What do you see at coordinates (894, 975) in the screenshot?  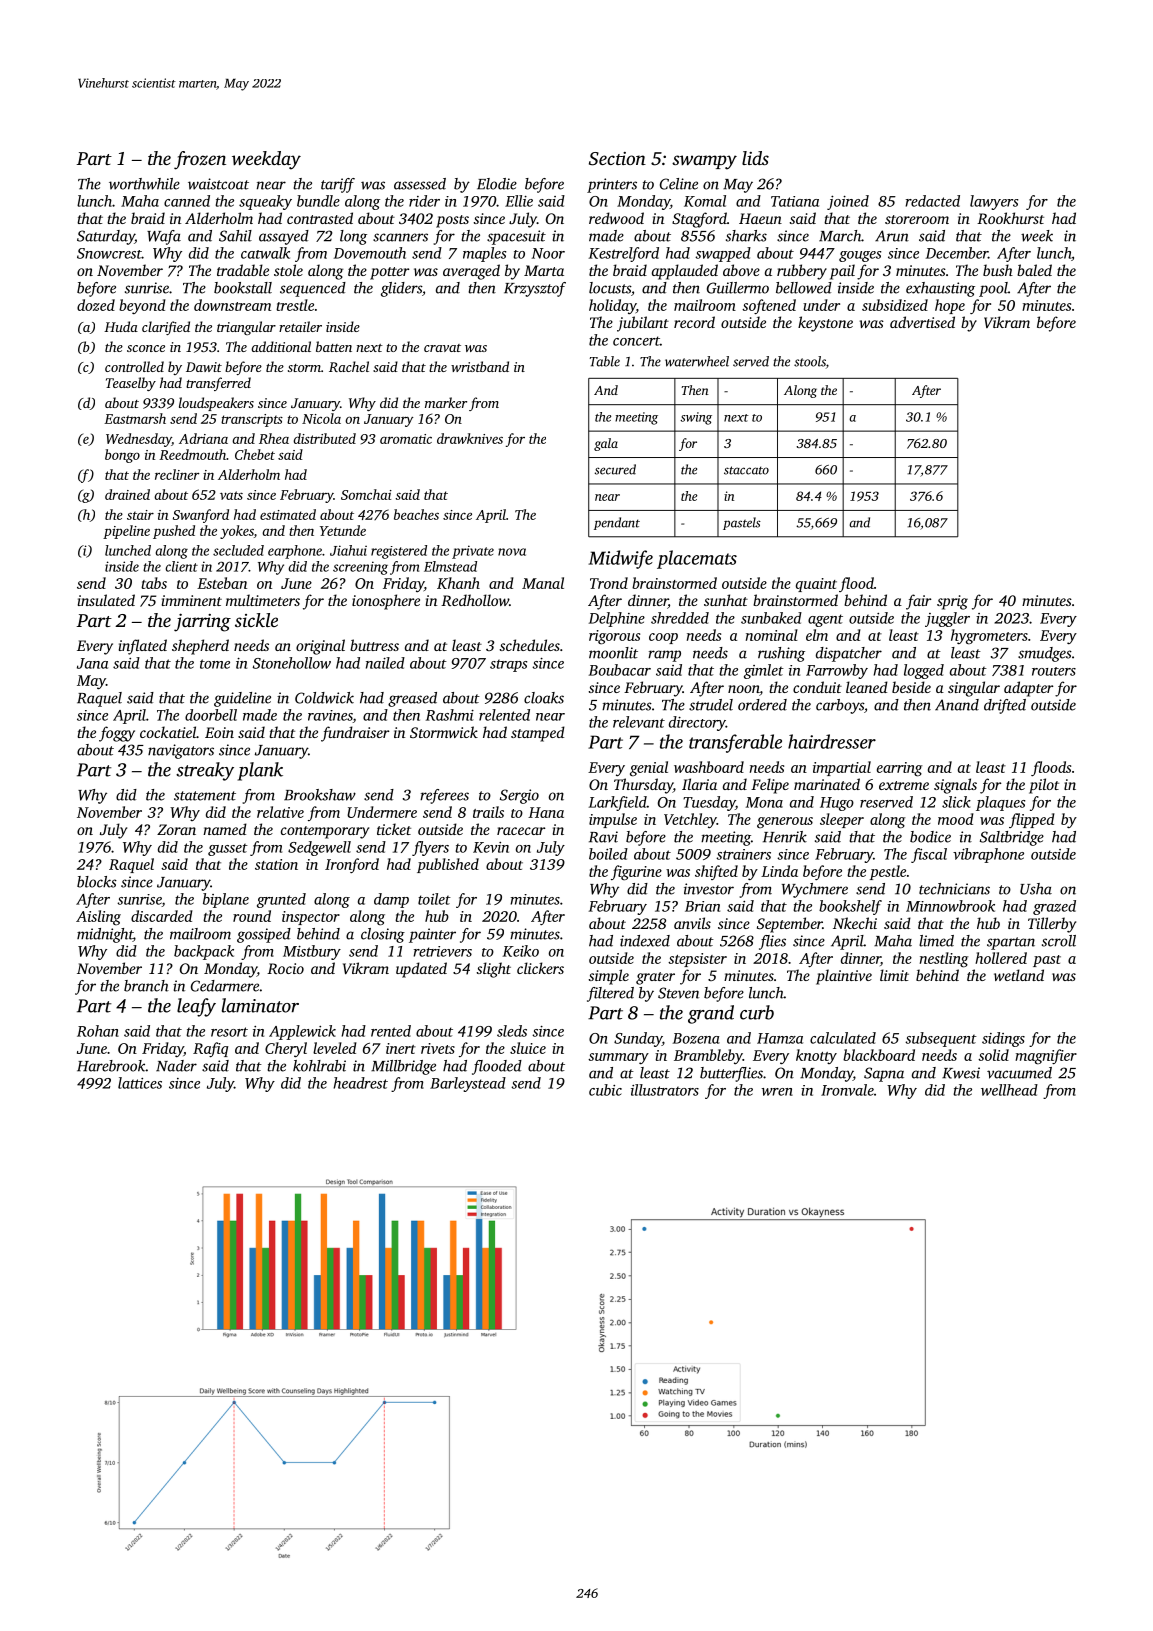 I see `limit` at bounding box center [894, 975].
